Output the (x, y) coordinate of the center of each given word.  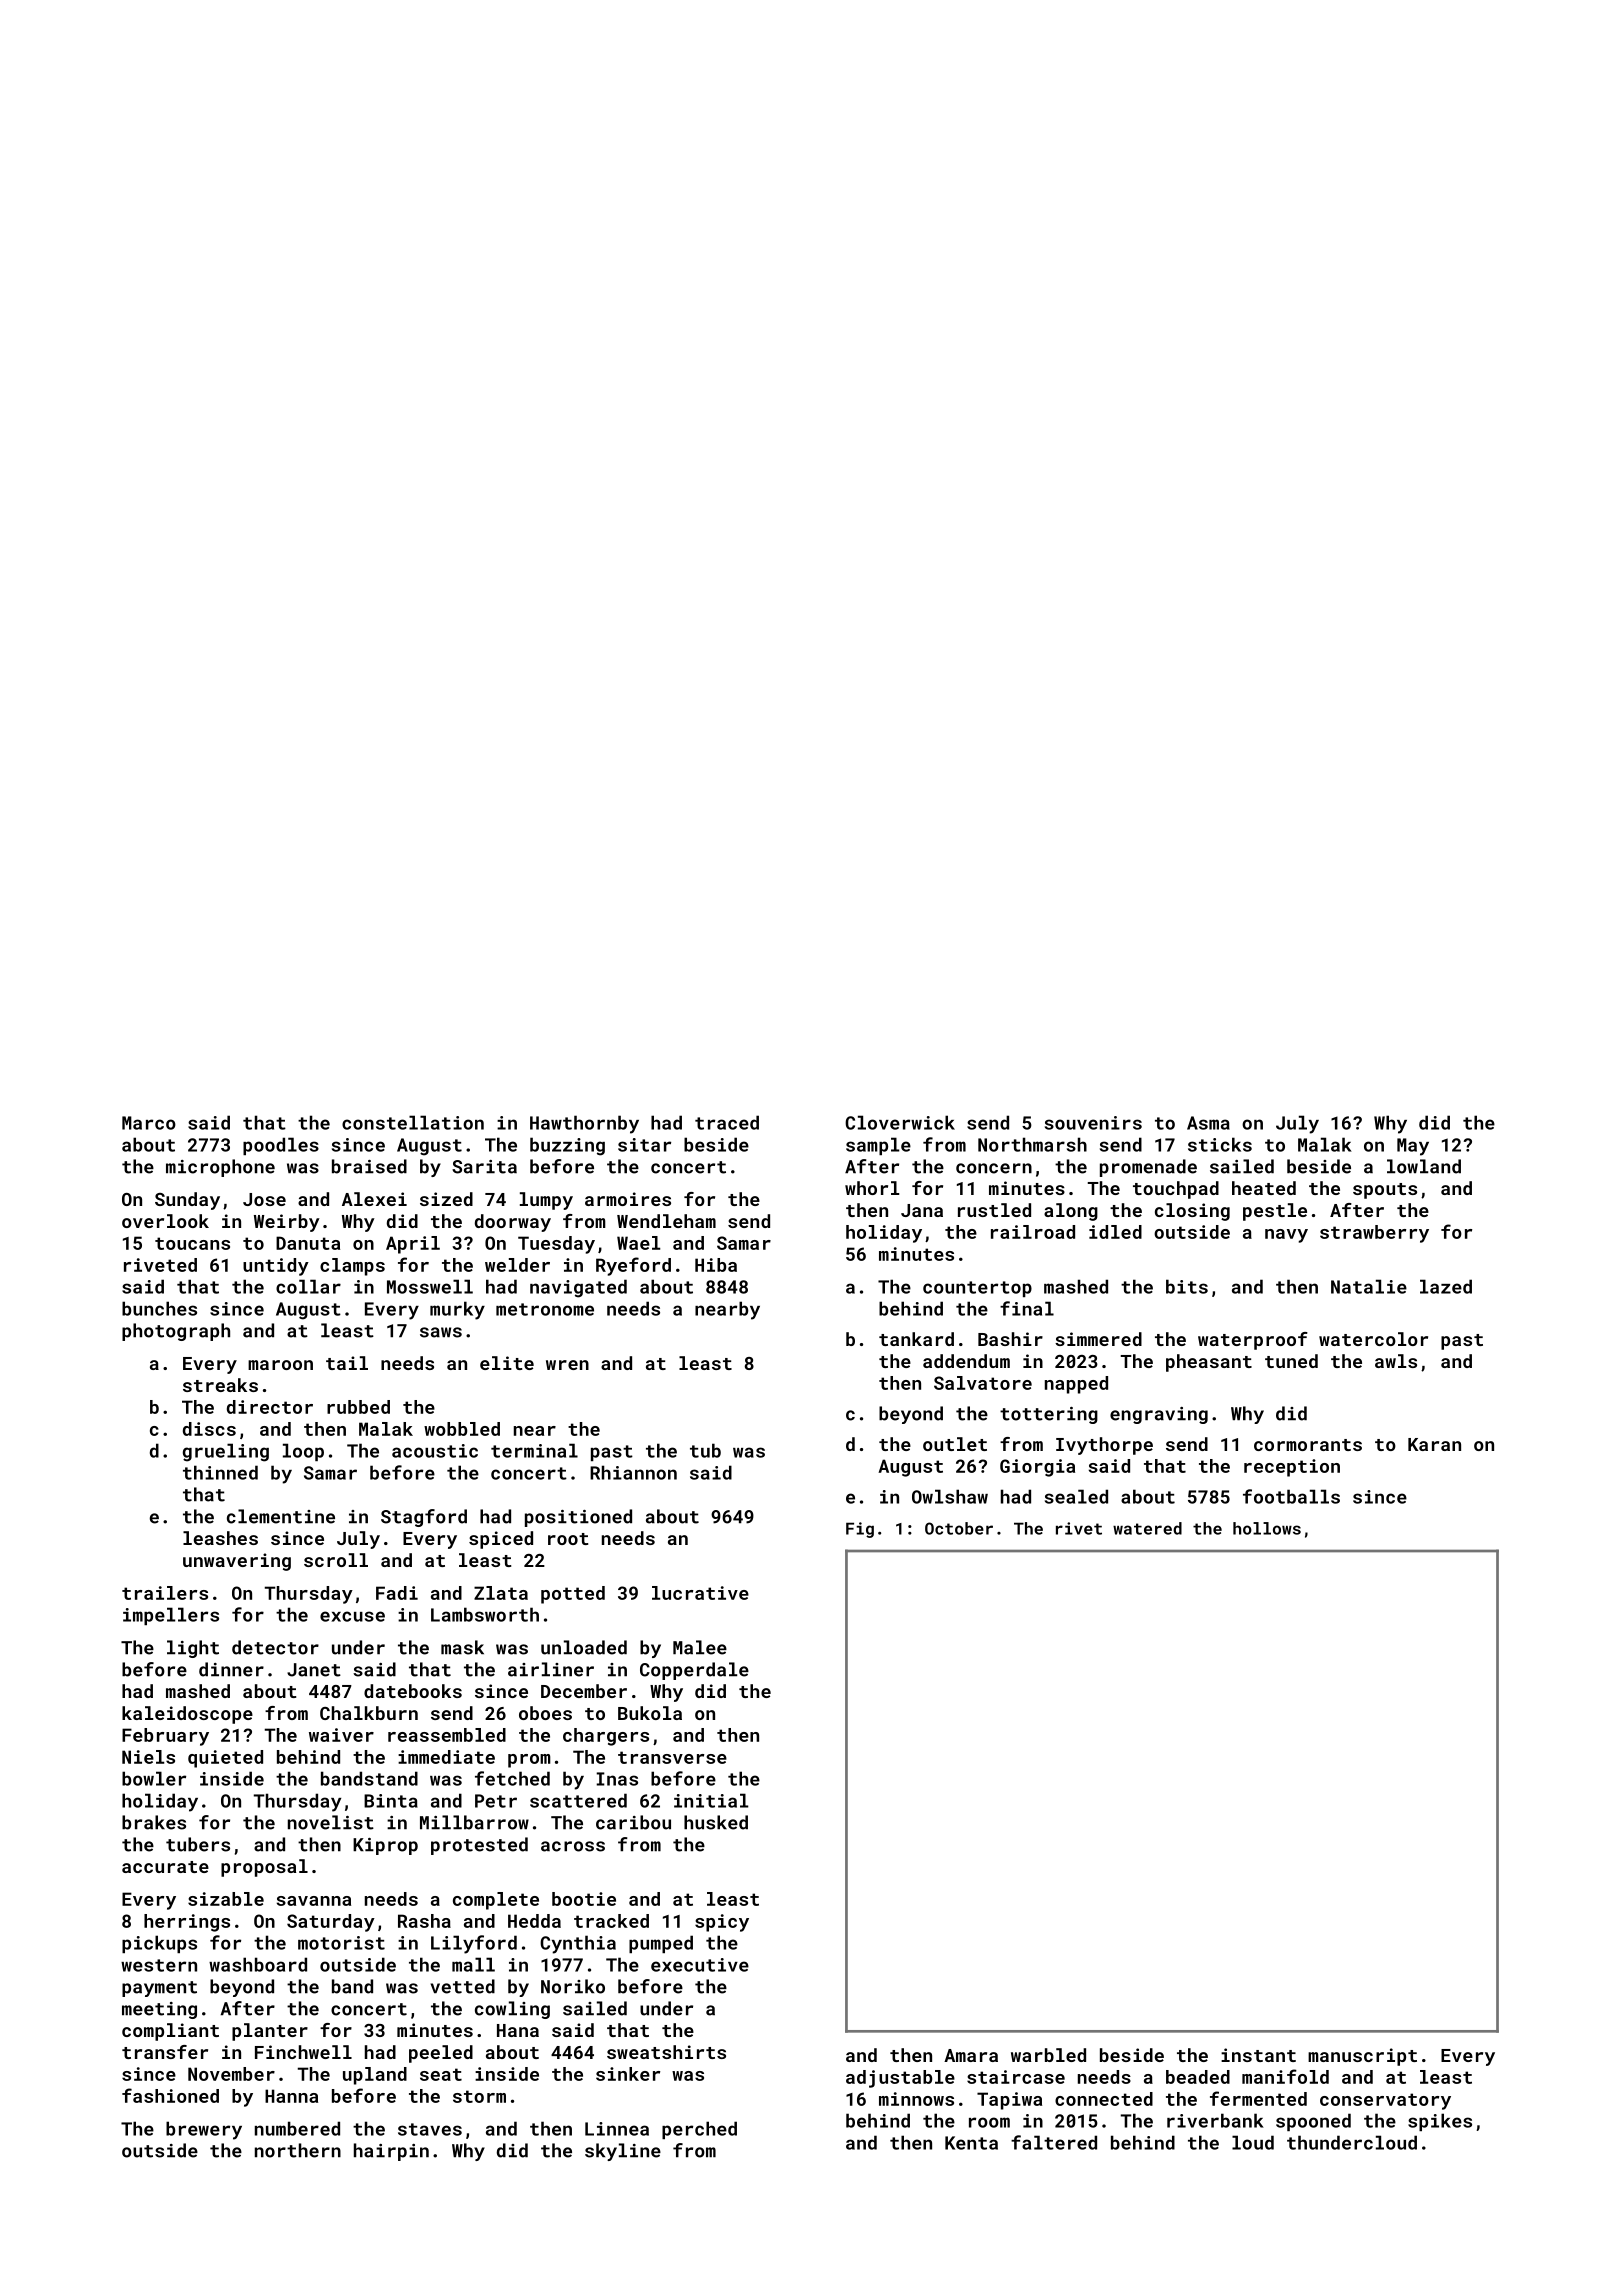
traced (727, 1122)
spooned (1313, 2122)
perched (699, 2130)
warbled (1048, 2055)
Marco (149, 1123)
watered (1147, 1528)
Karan (1434, 1444)
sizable (226, 1899)
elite (507, 1363)
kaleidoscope (187, 1715)
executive (700, 1965)
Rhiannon (633, 1472)
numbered (297, 2128)
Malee (700, 1647)
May (1413, 1147)
